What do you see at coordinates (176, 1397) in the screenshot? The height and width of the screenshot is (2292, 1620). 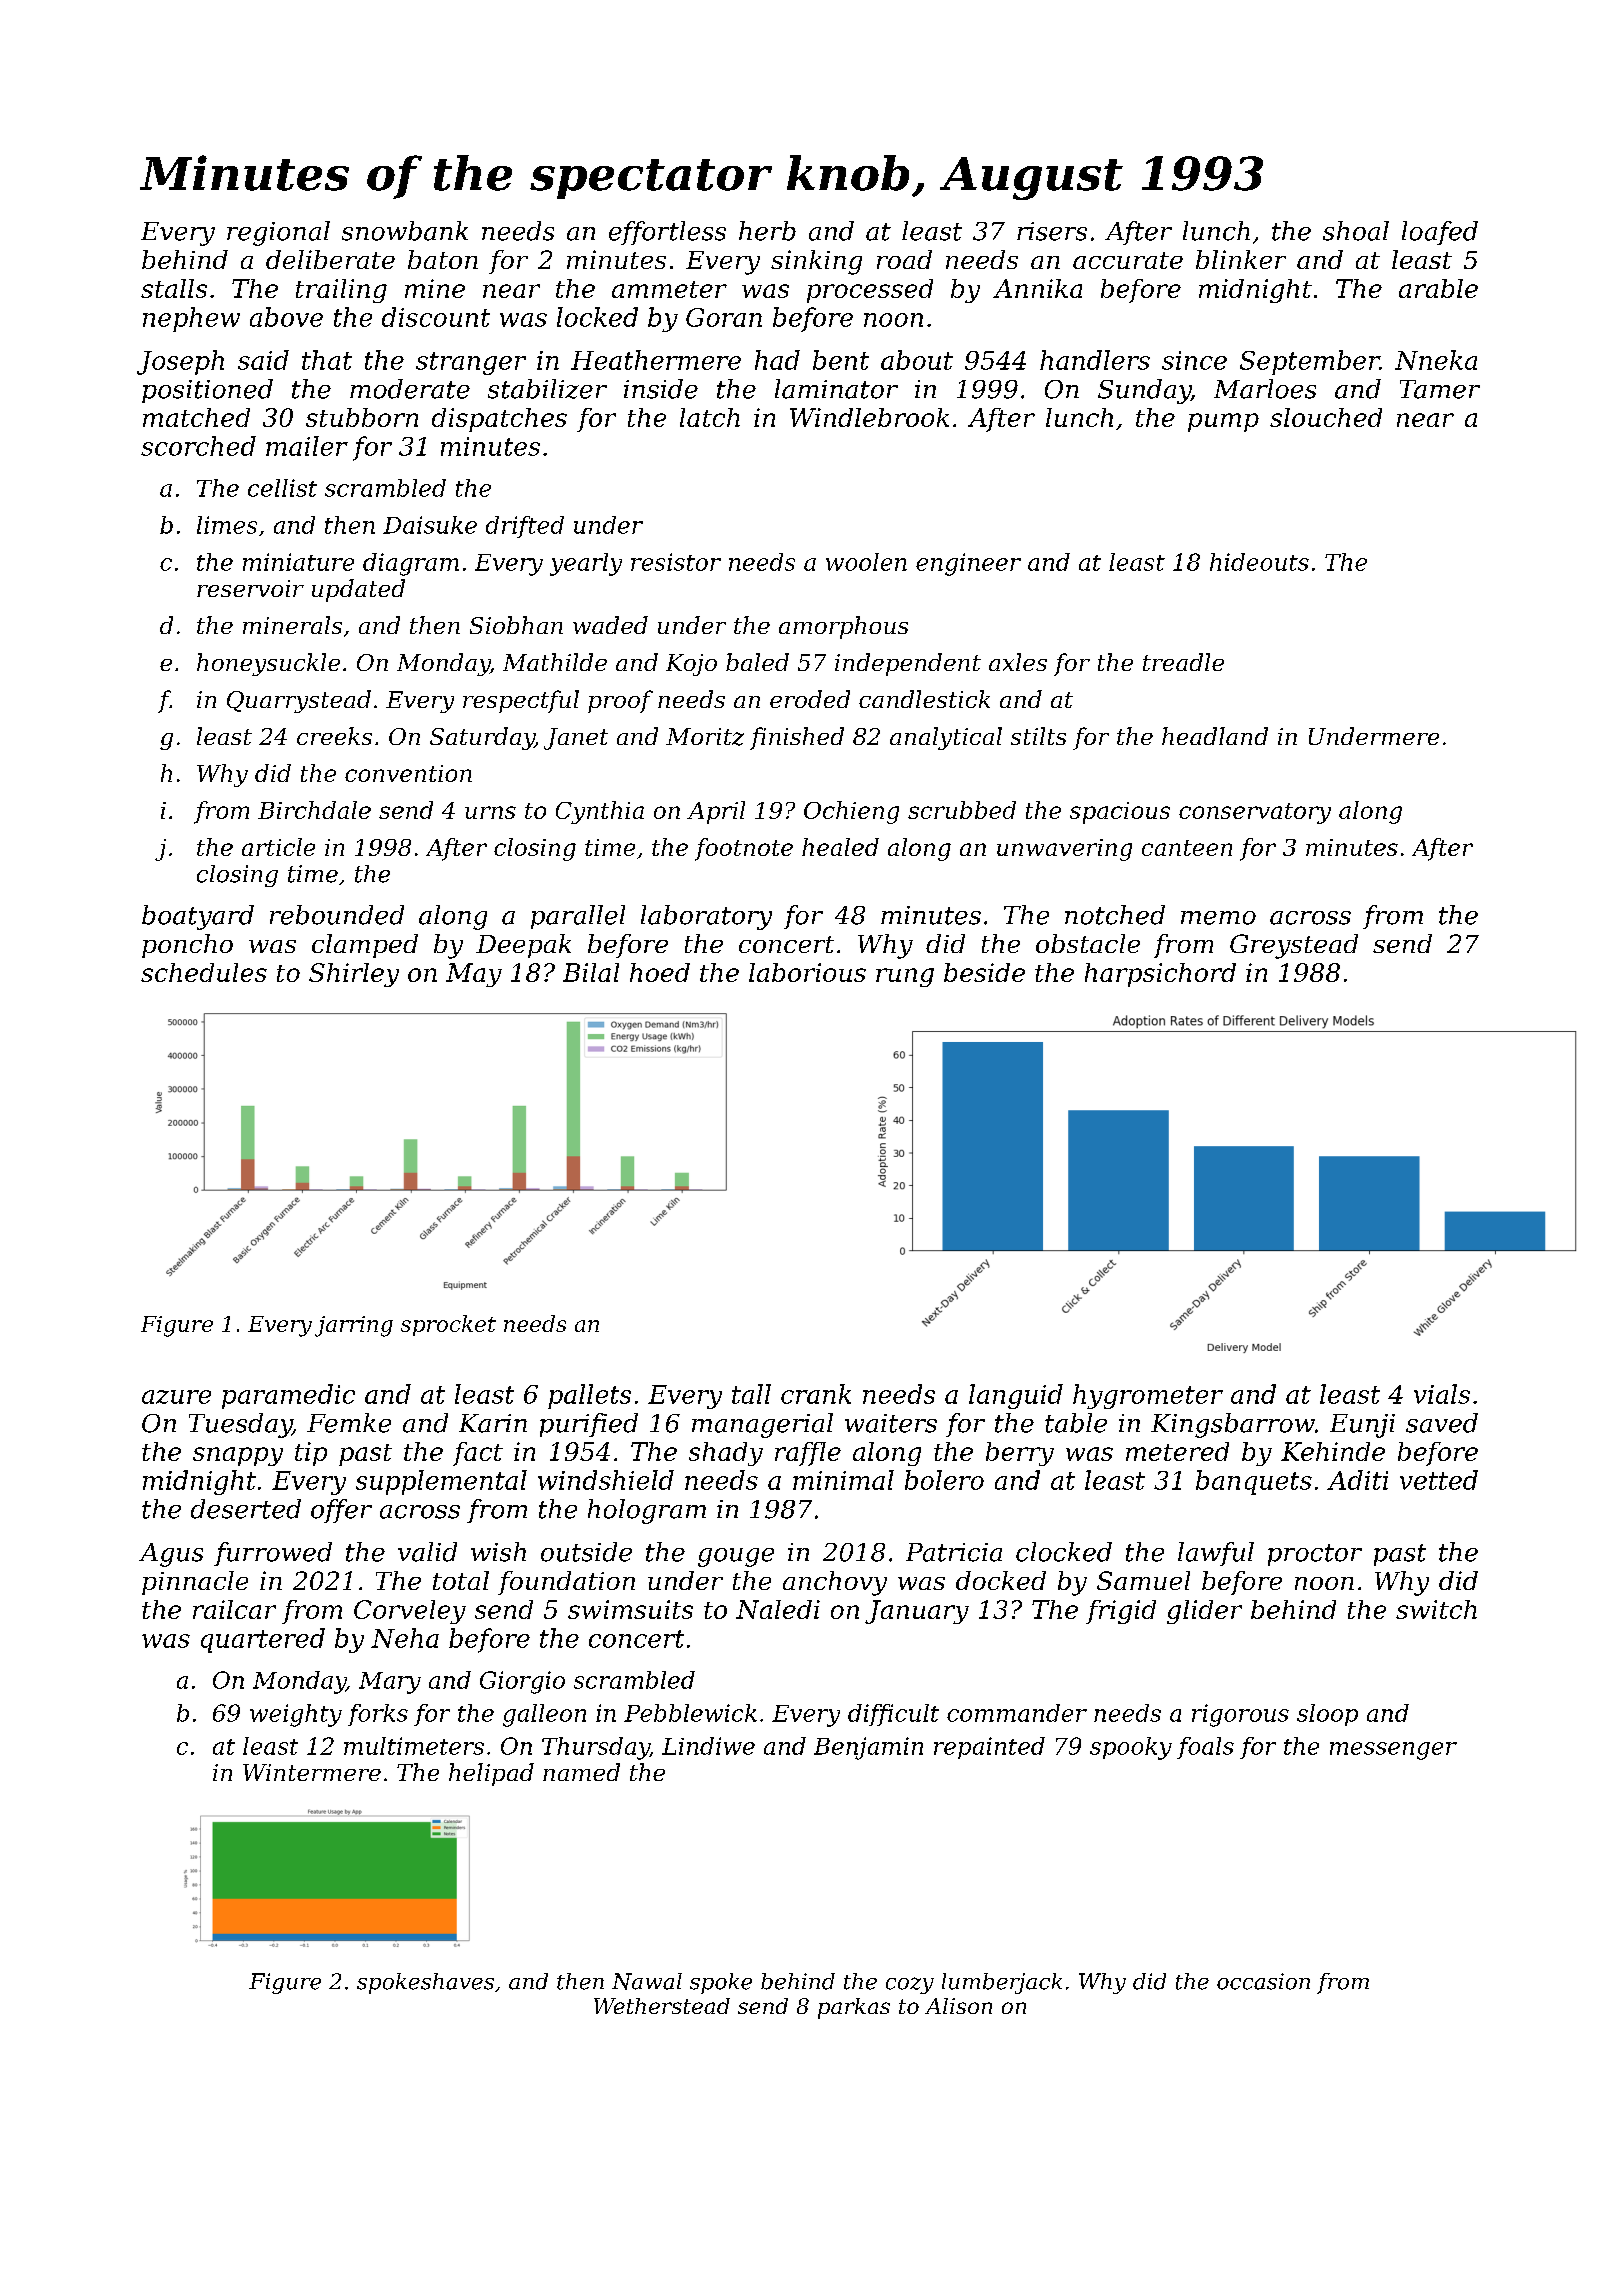 I see `azure` at bounding box center [176, 1397].
